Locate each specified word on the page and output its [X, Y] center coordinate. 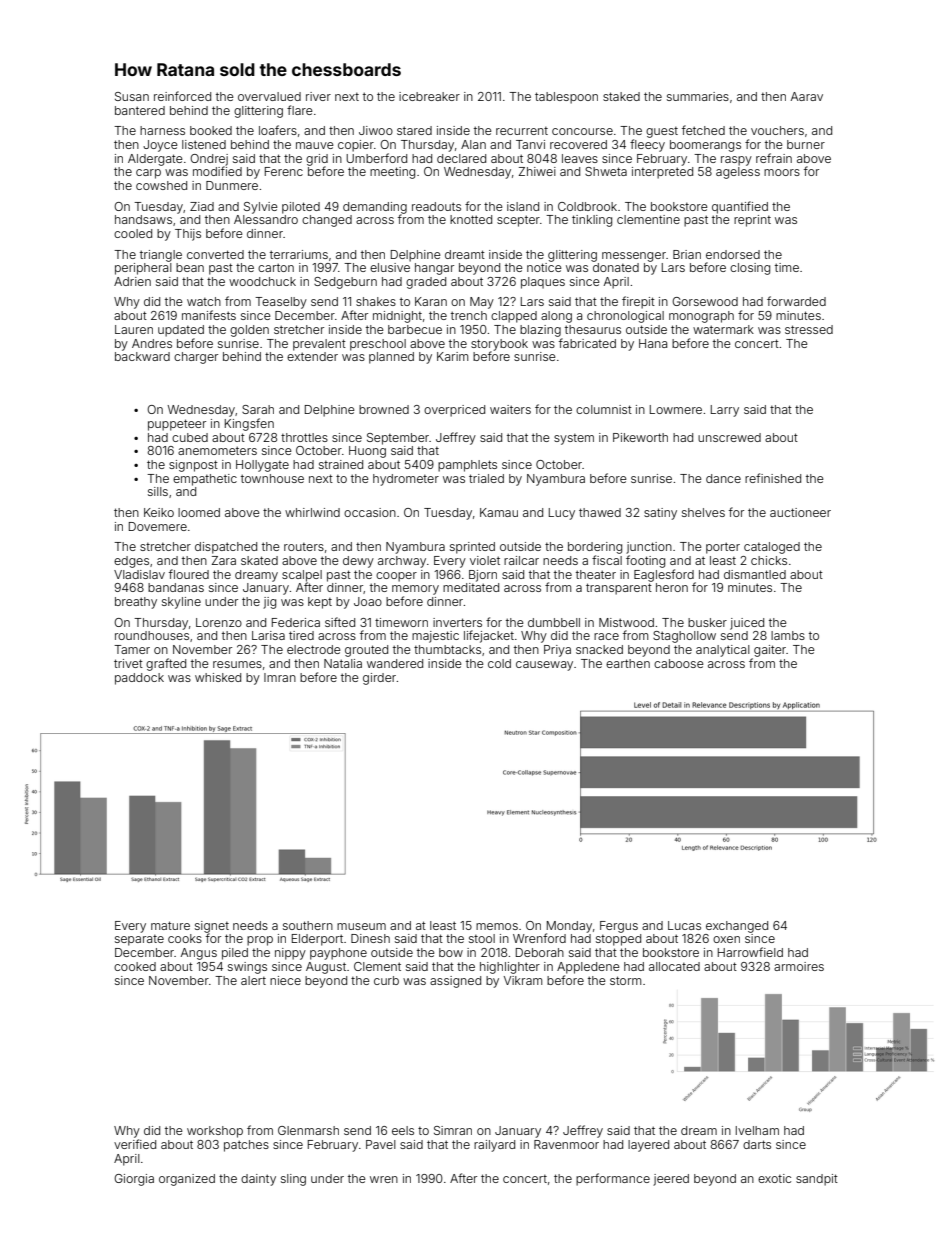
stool [482, 938]
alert [253, 980]
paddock [139, 679]
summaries [698, 96]
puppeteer [177, 425]
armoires [799, 966]
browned [384, 409]
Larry [725, 411]
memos [497, 926]
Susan [132, 96]
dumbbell [554, 622]
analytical [723, 651]
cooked [135, 966]
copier [356, 146]
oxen [726, 939]
